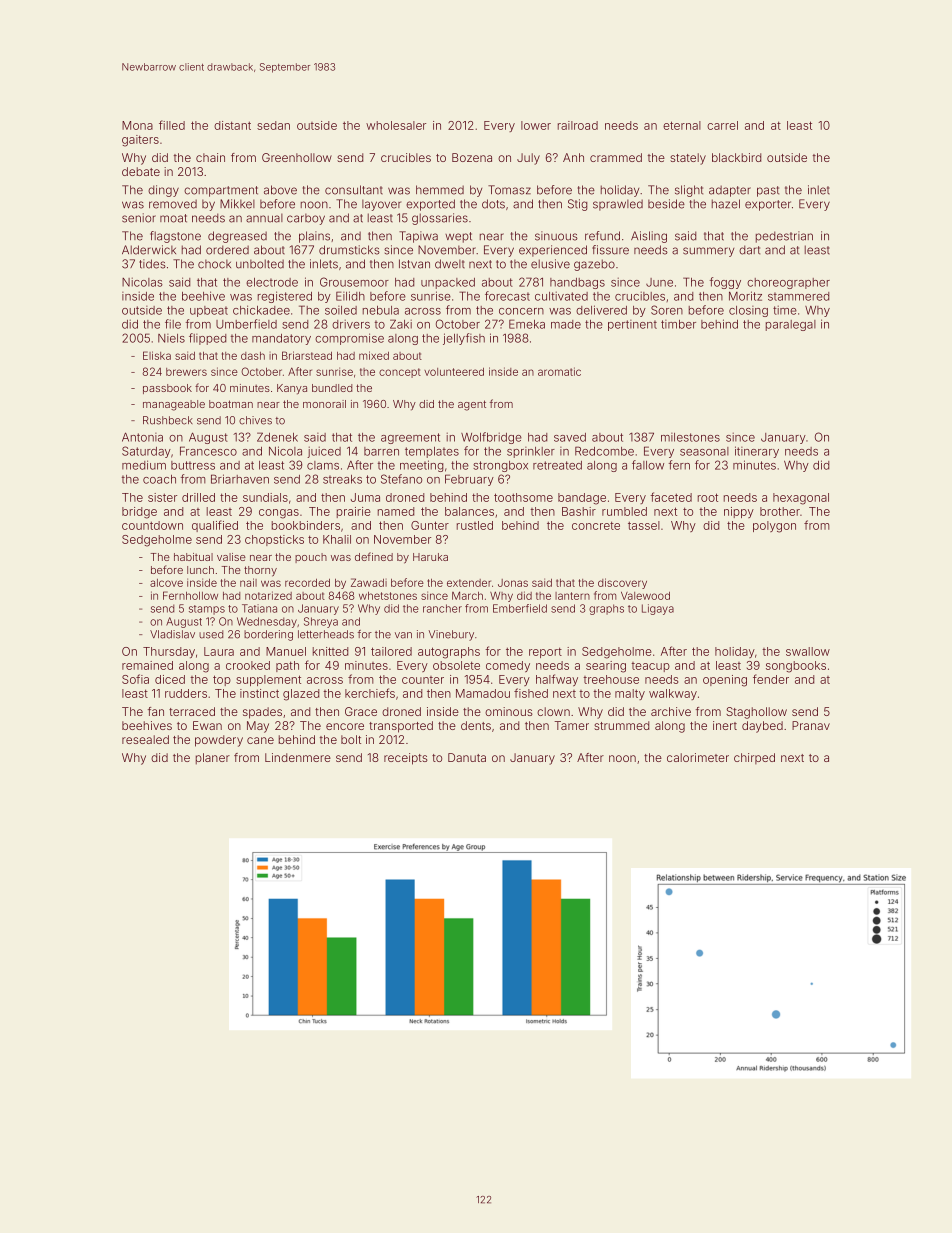 The height and width of the document is (1233, 952). I want to click on exporter, so click(768, 205).
